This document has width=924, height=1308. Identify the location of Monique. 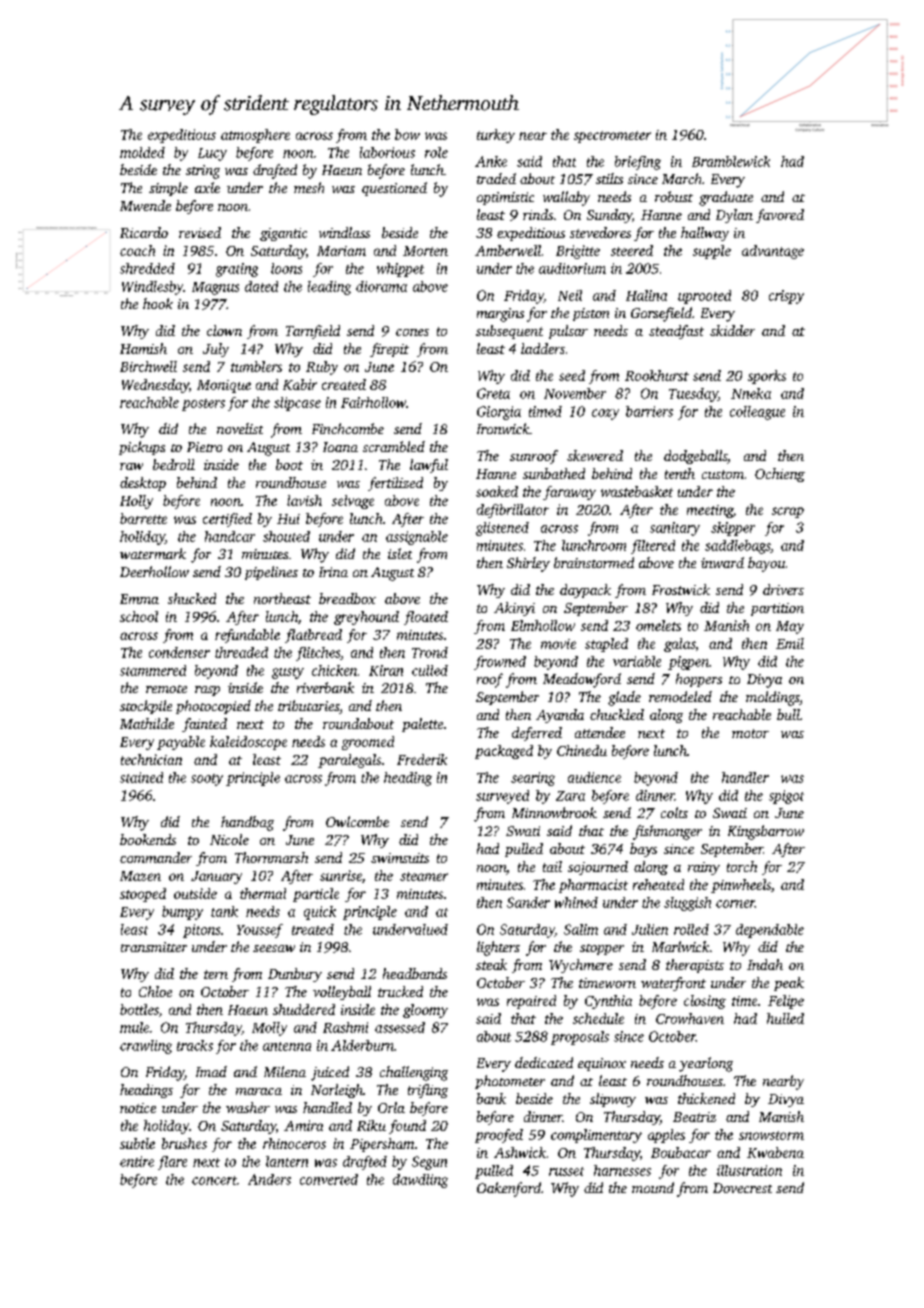
(224, 386).
